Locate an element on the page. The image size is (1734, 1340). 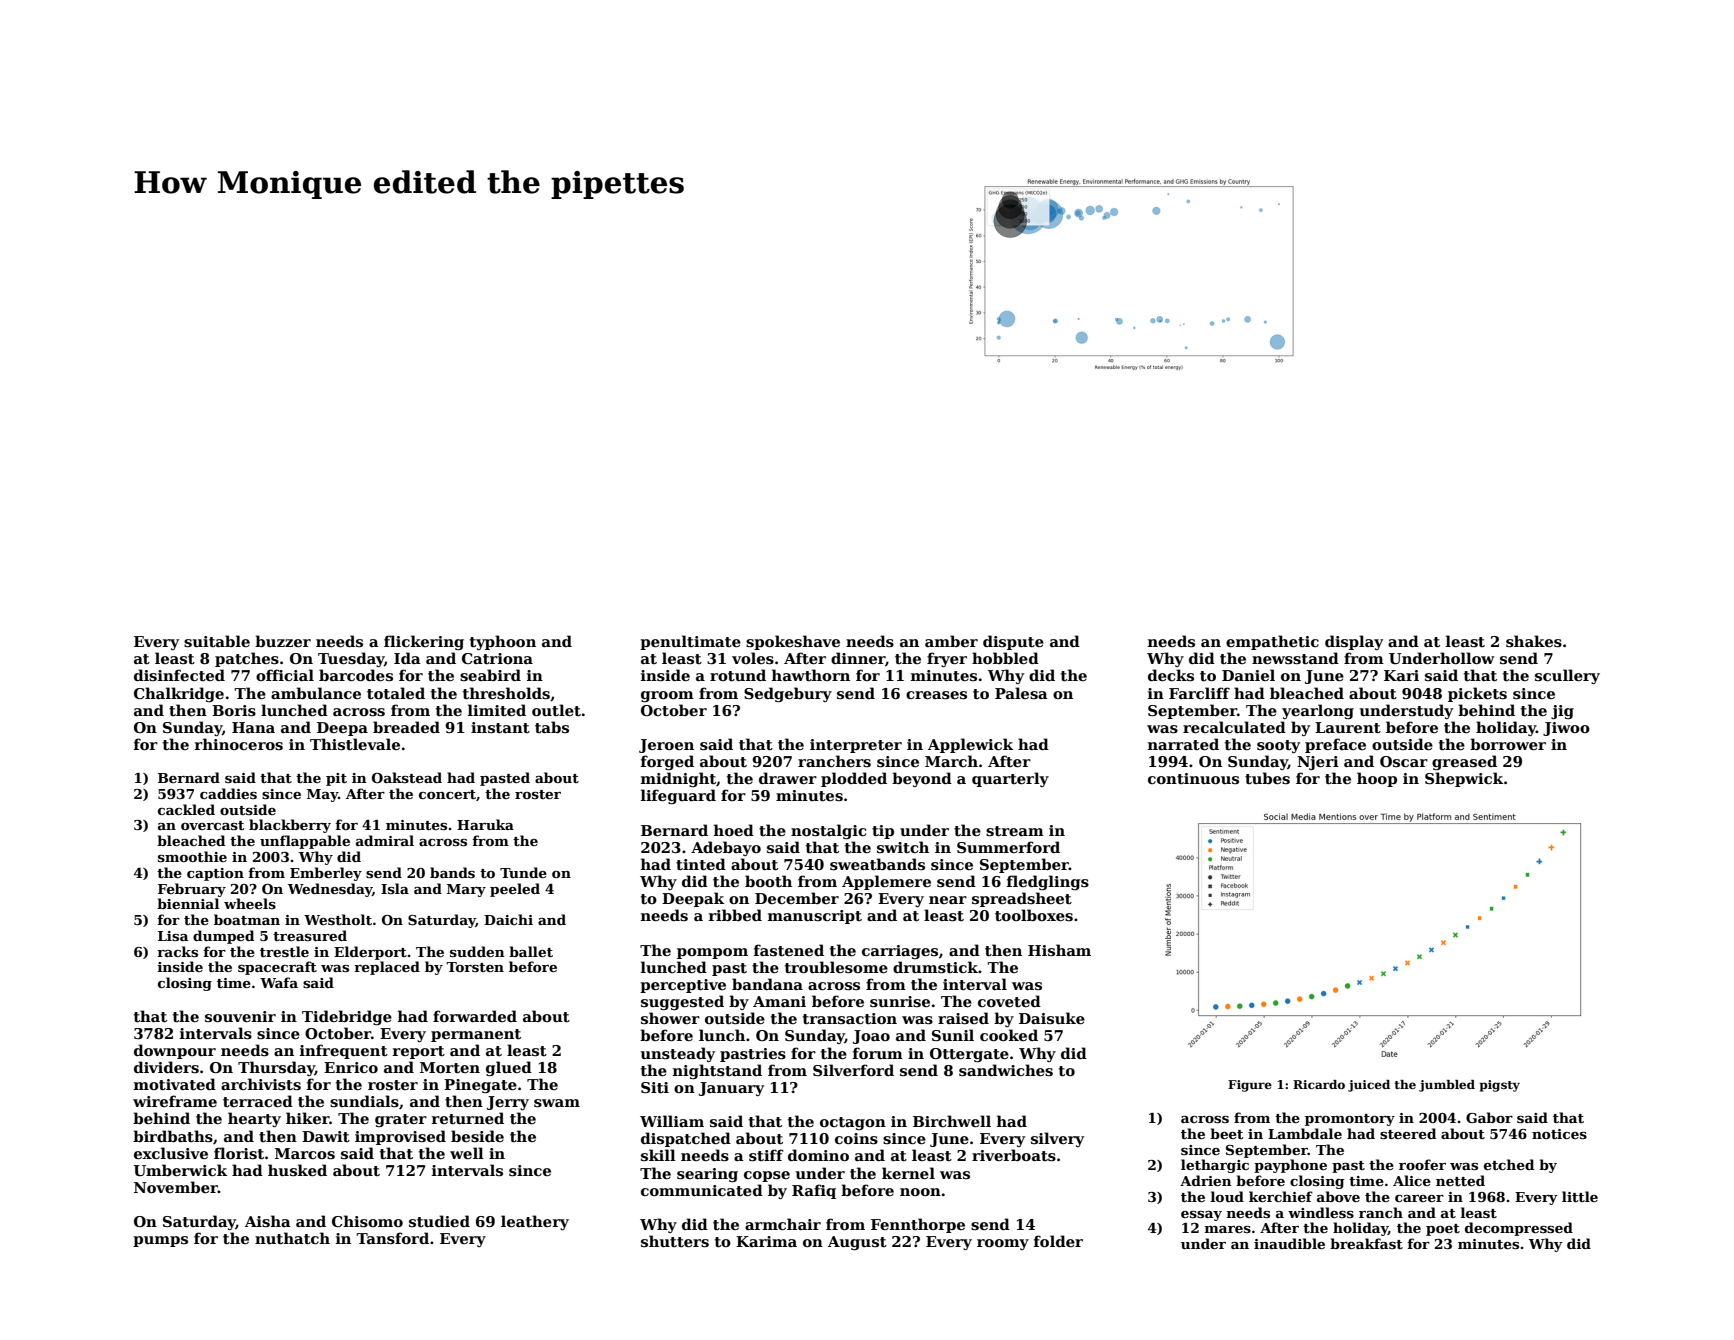
rhinoceros is located at coordinates (239, 744).
